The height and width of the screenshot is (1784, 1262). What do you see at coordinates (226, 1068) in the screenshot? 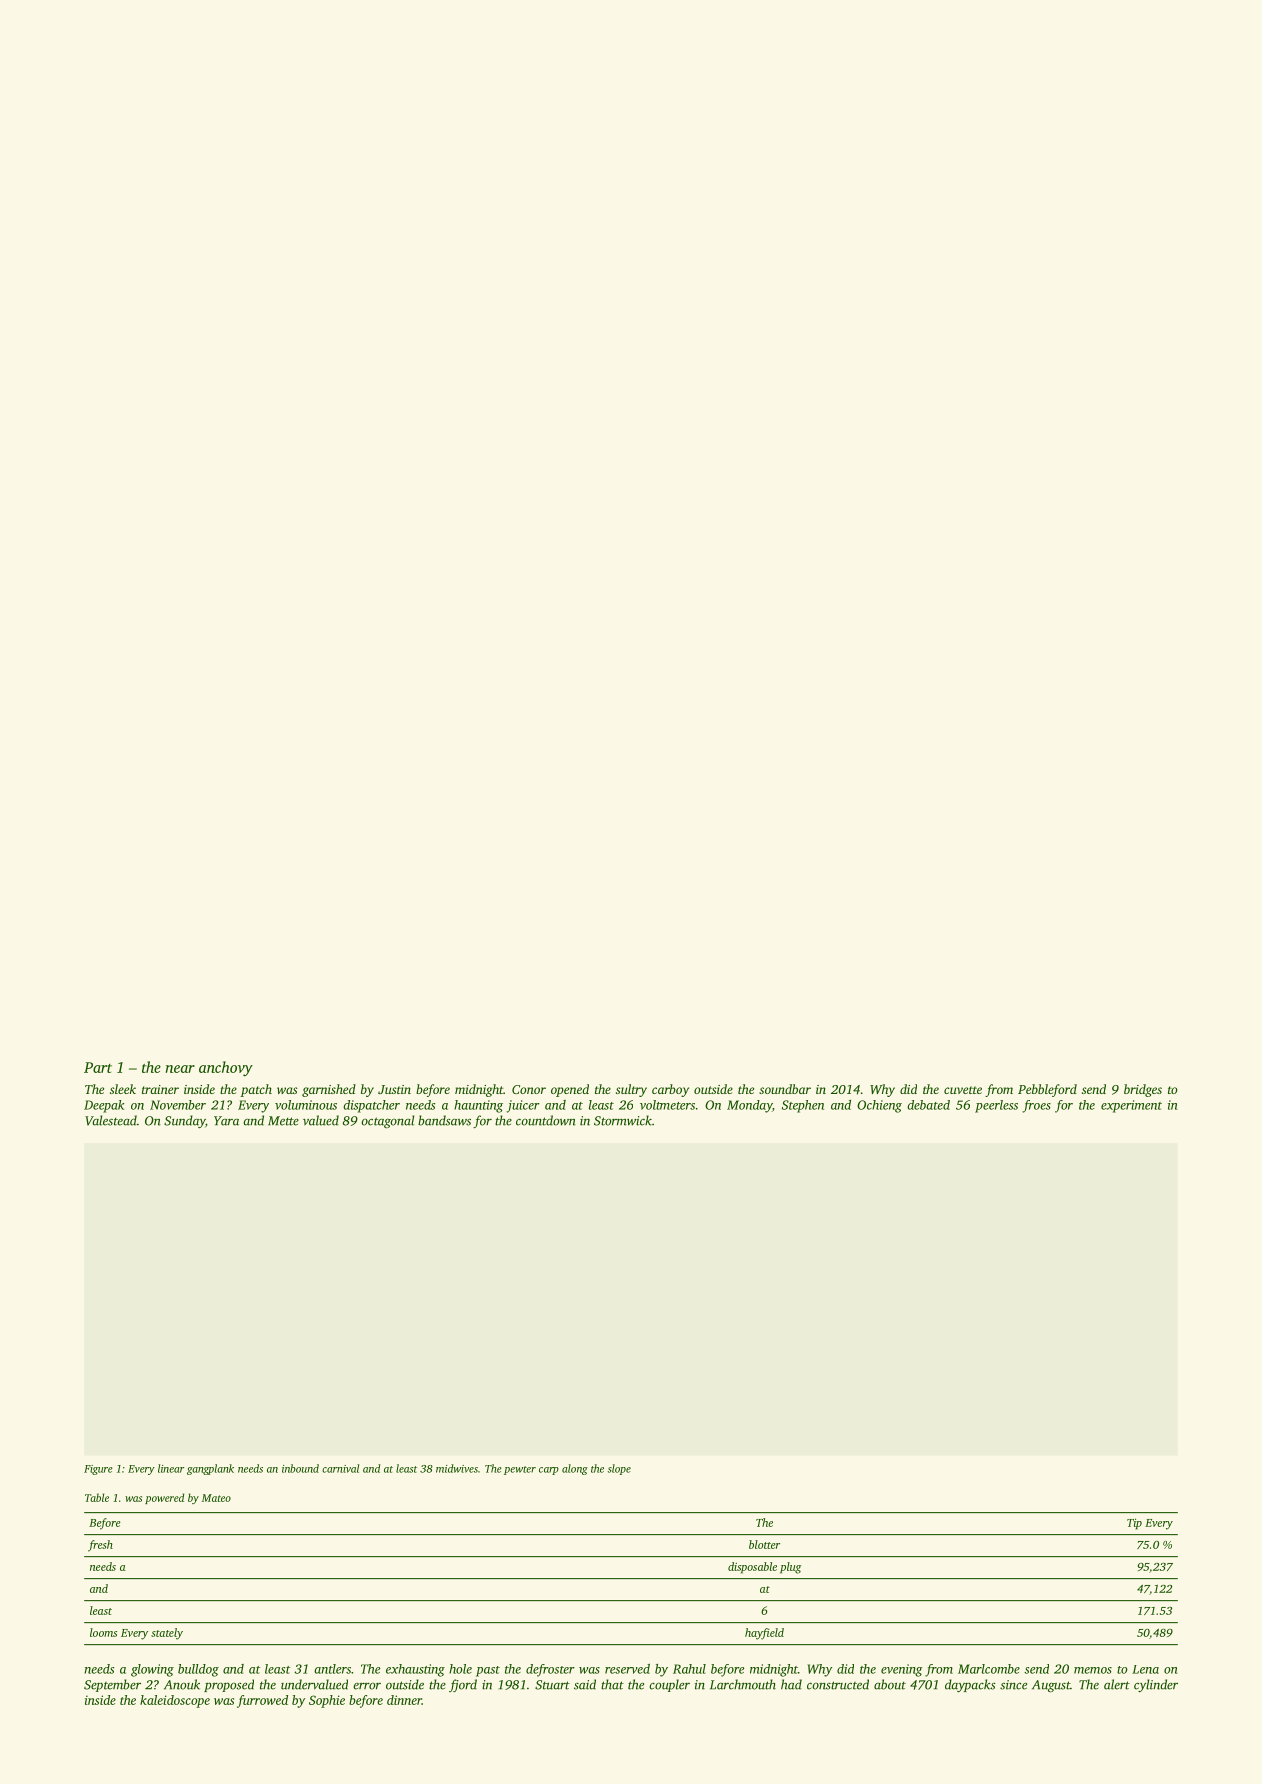
I see `anchovy` at bounding box center [226, 1068].
